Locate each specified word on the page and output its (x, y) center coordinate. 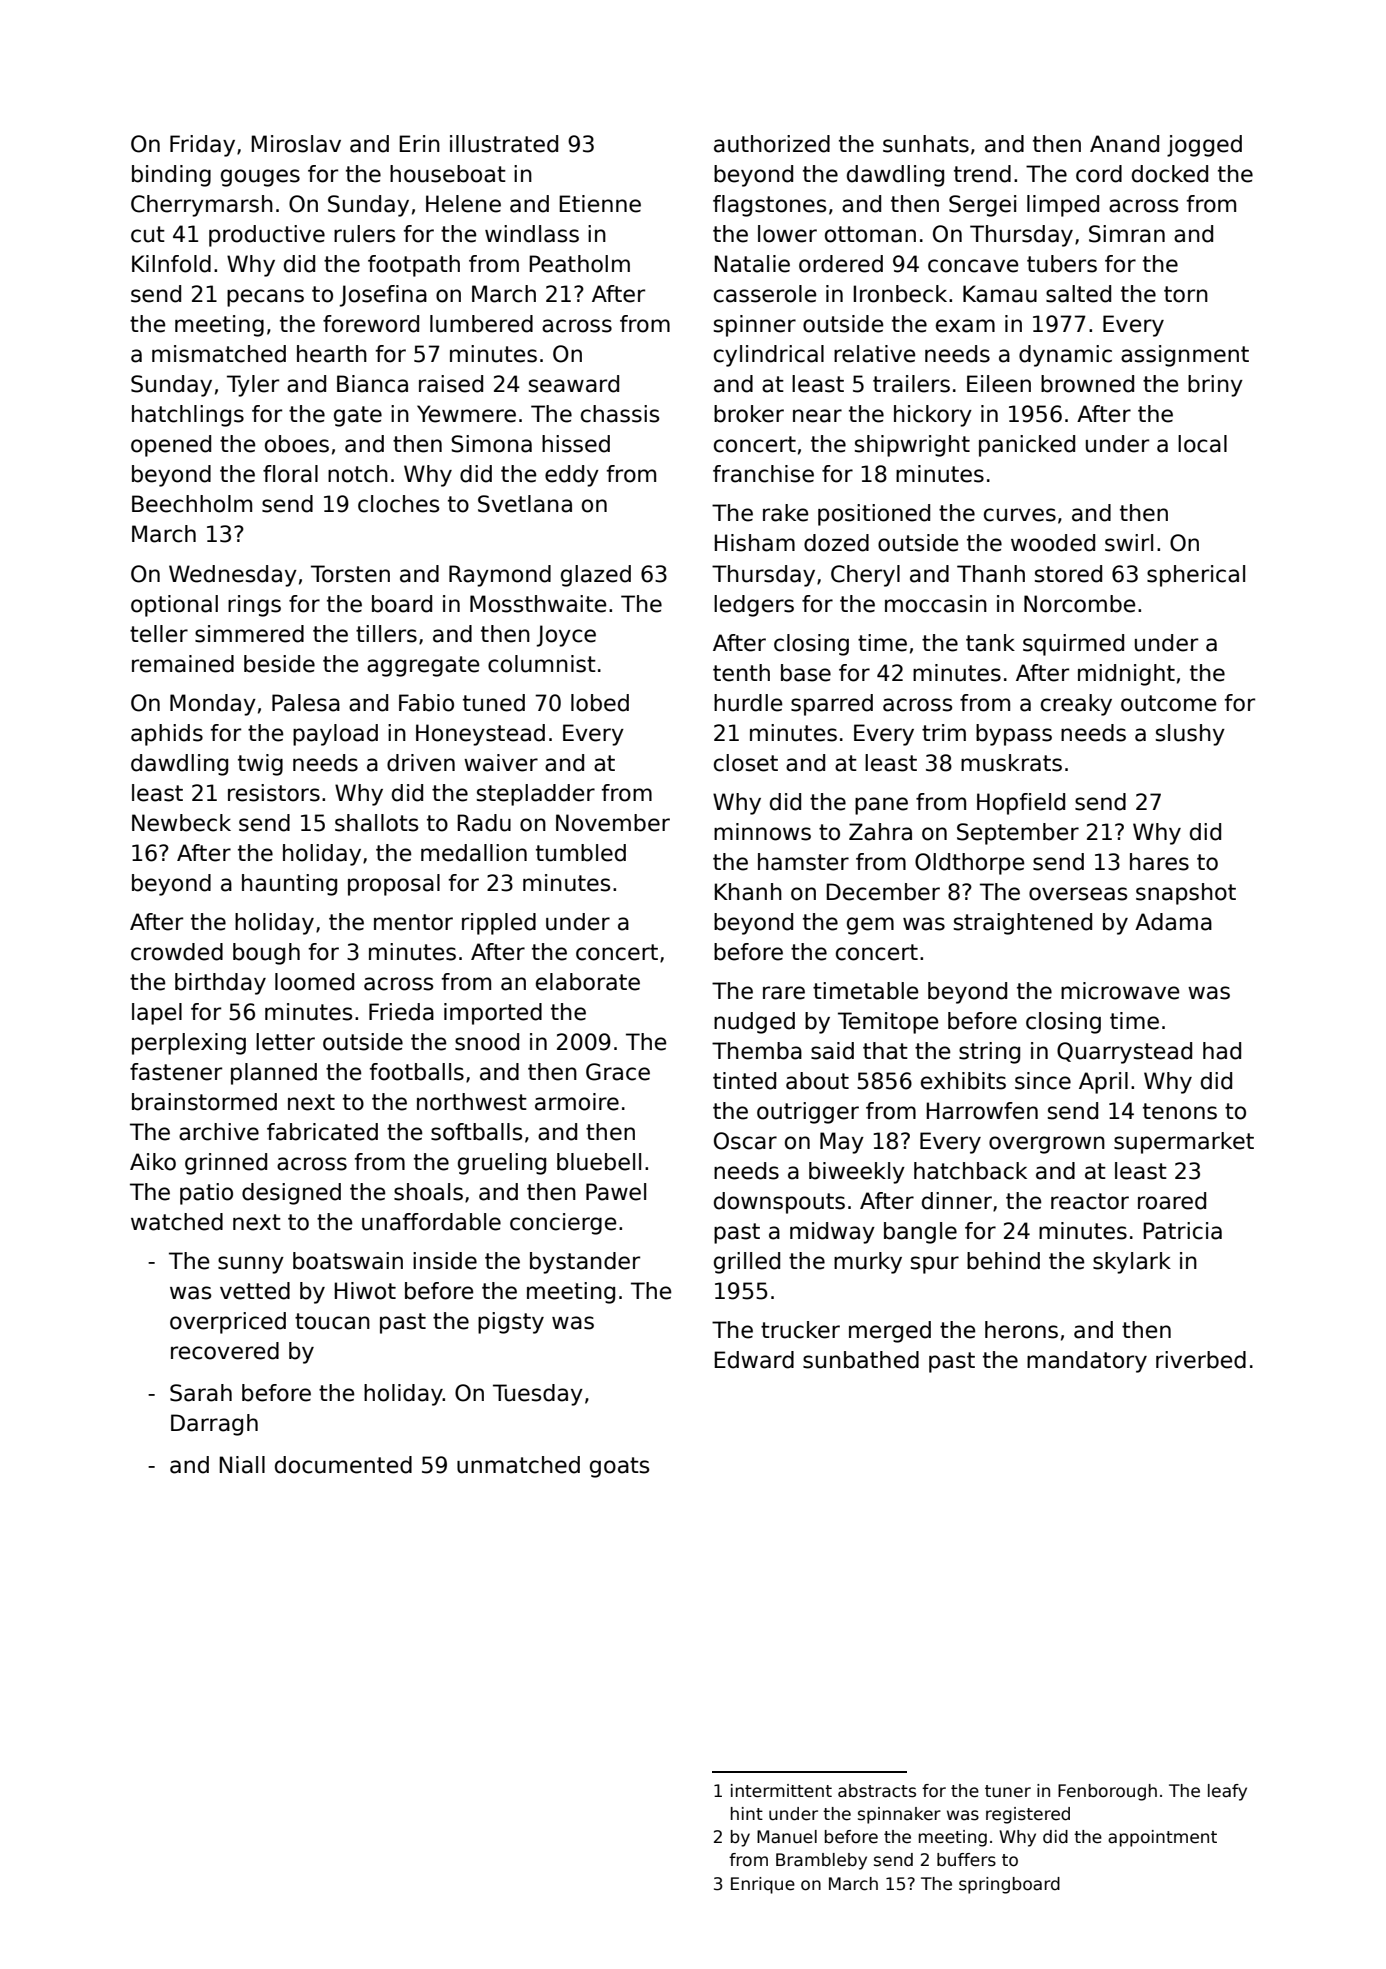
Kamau (1000, 294)
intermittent (781, 1791)
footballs (416, 1072)
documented (343, 1465)
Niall (242, 1465)
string (989, 1053)
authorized (772, 144)
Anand (1124, 144)
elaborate (588, 982)
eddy (572, 476)
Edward (754, 1360)
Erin (420, 143)
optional (174, 606)
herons (1021, 1330)
